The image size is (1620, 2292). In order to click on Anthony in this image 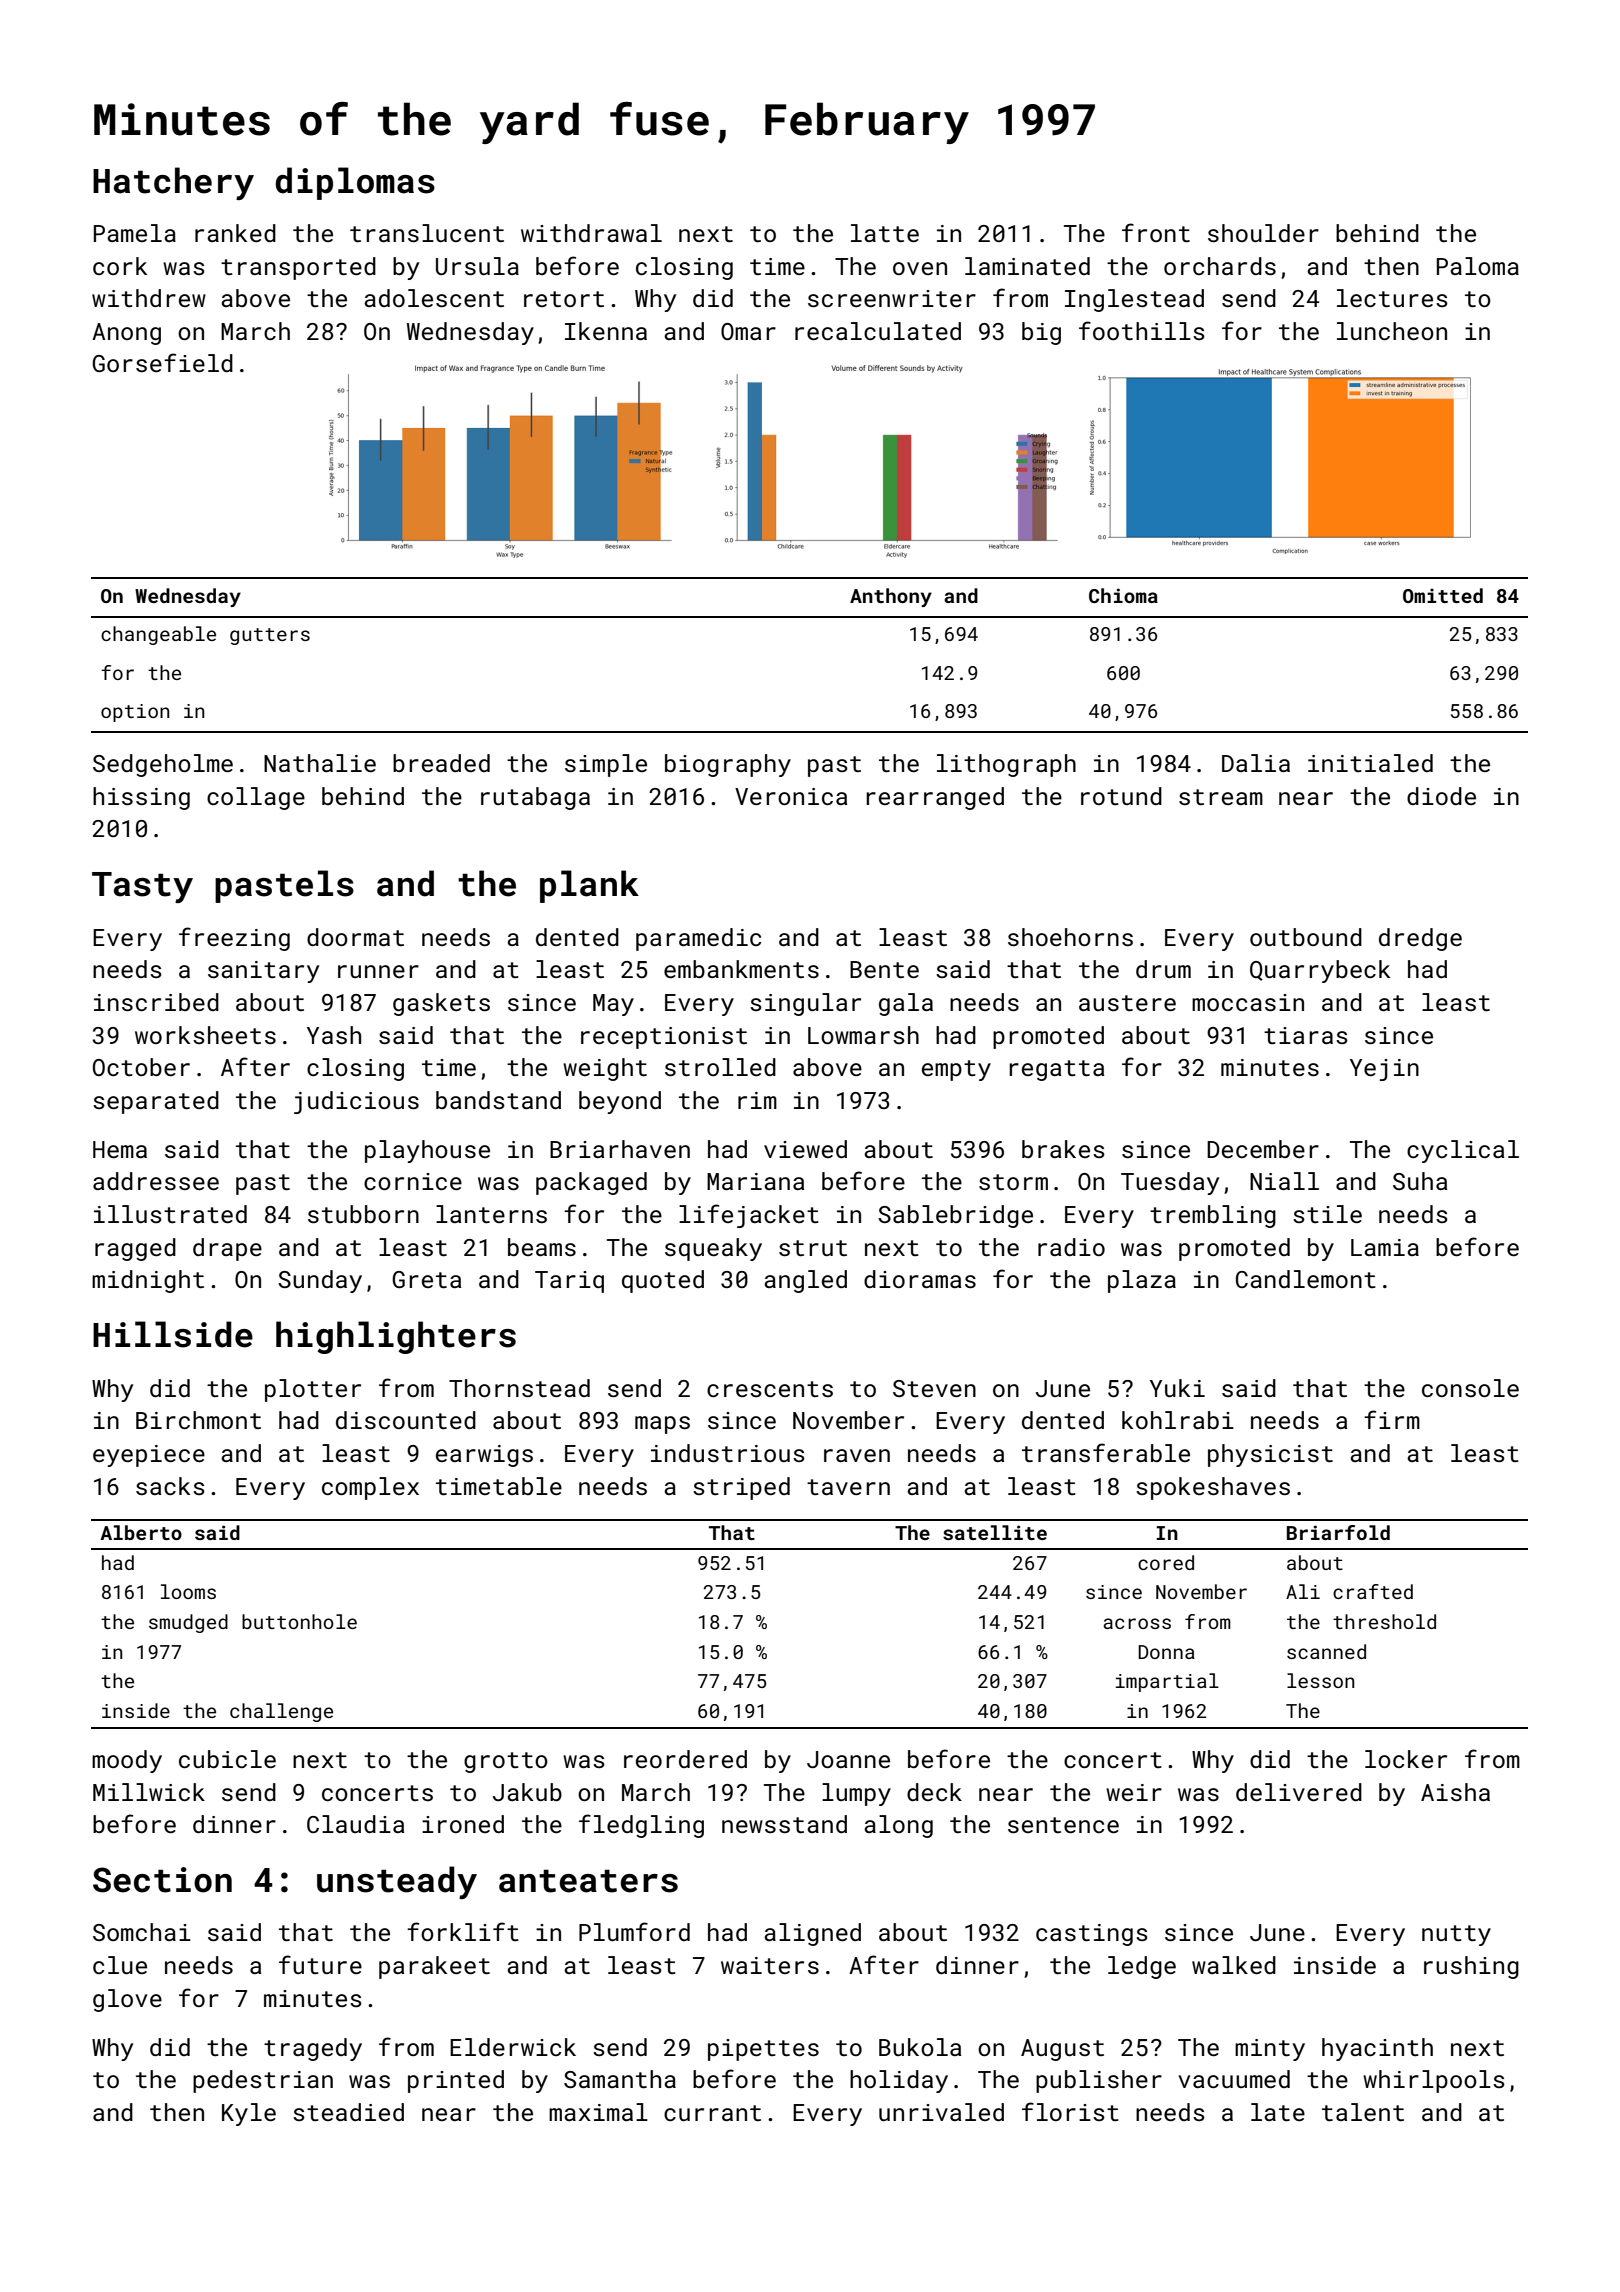, I will do `click(891, 597)`.
